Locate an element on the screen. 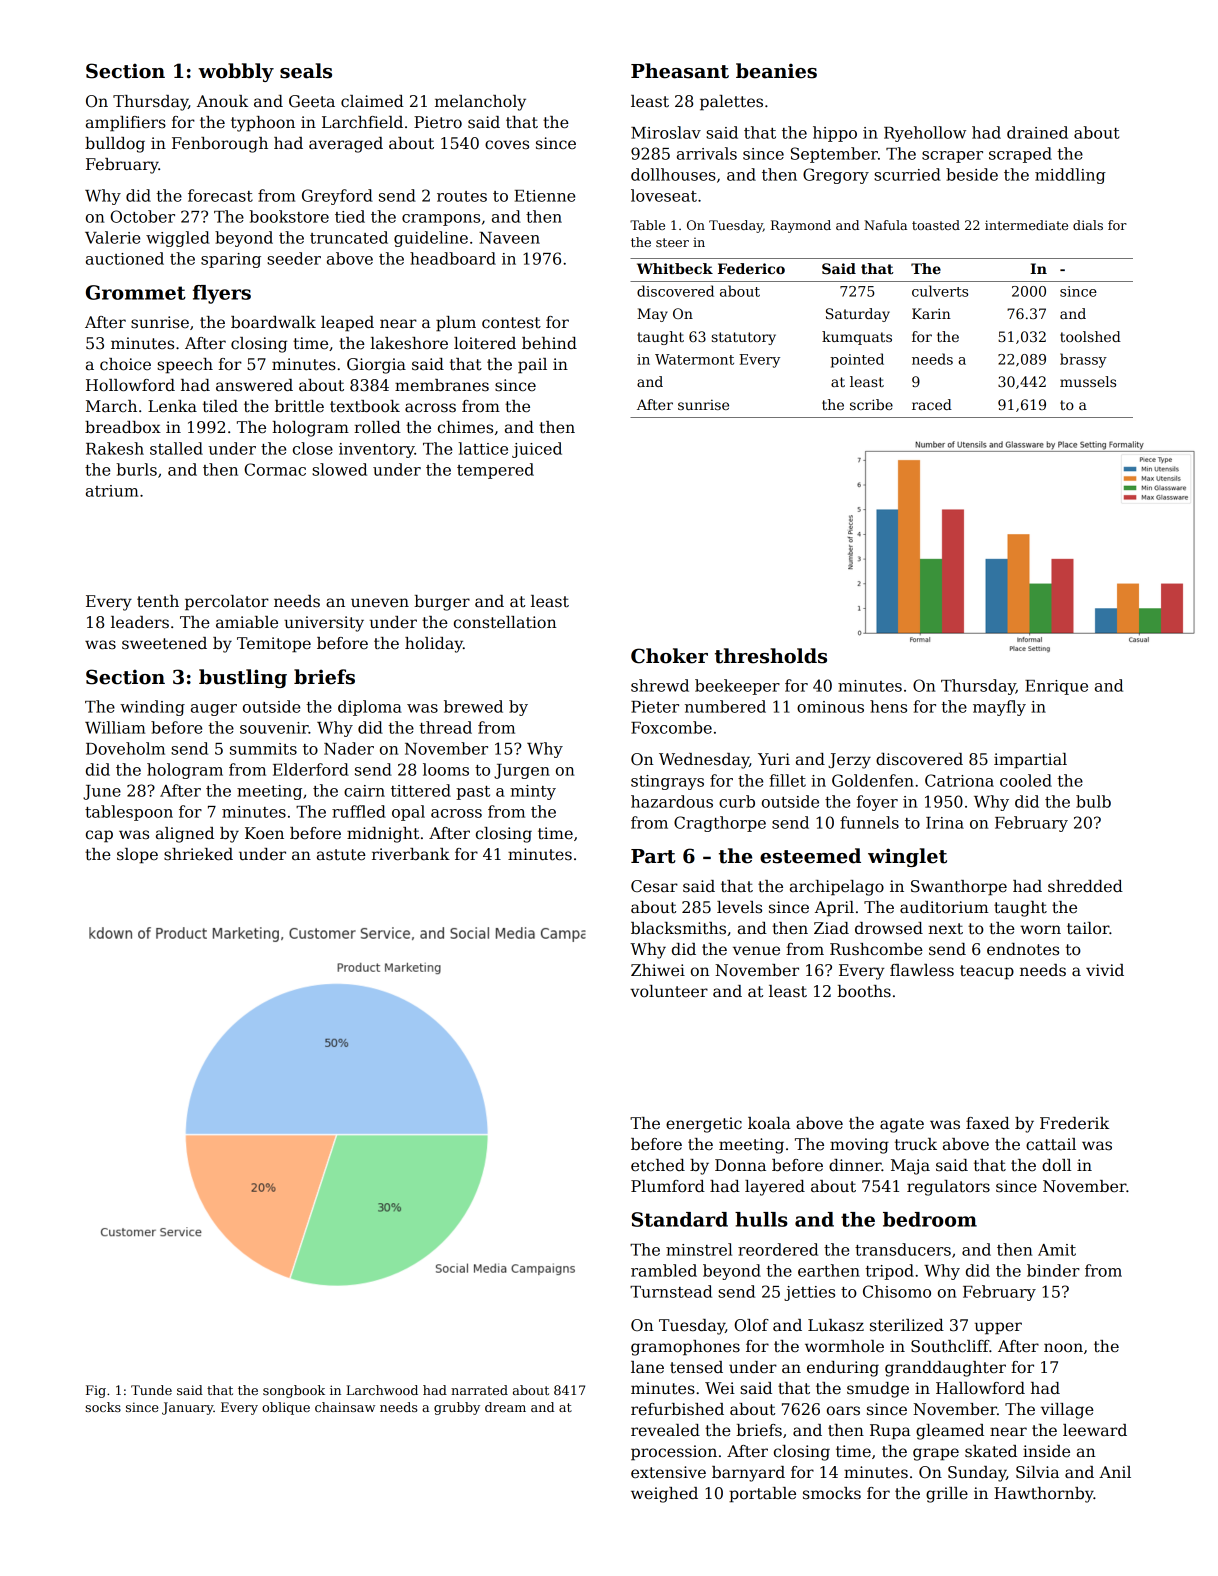 This screenshot has height=1576, width=1218. booths is located at coordinates (864, 991).
